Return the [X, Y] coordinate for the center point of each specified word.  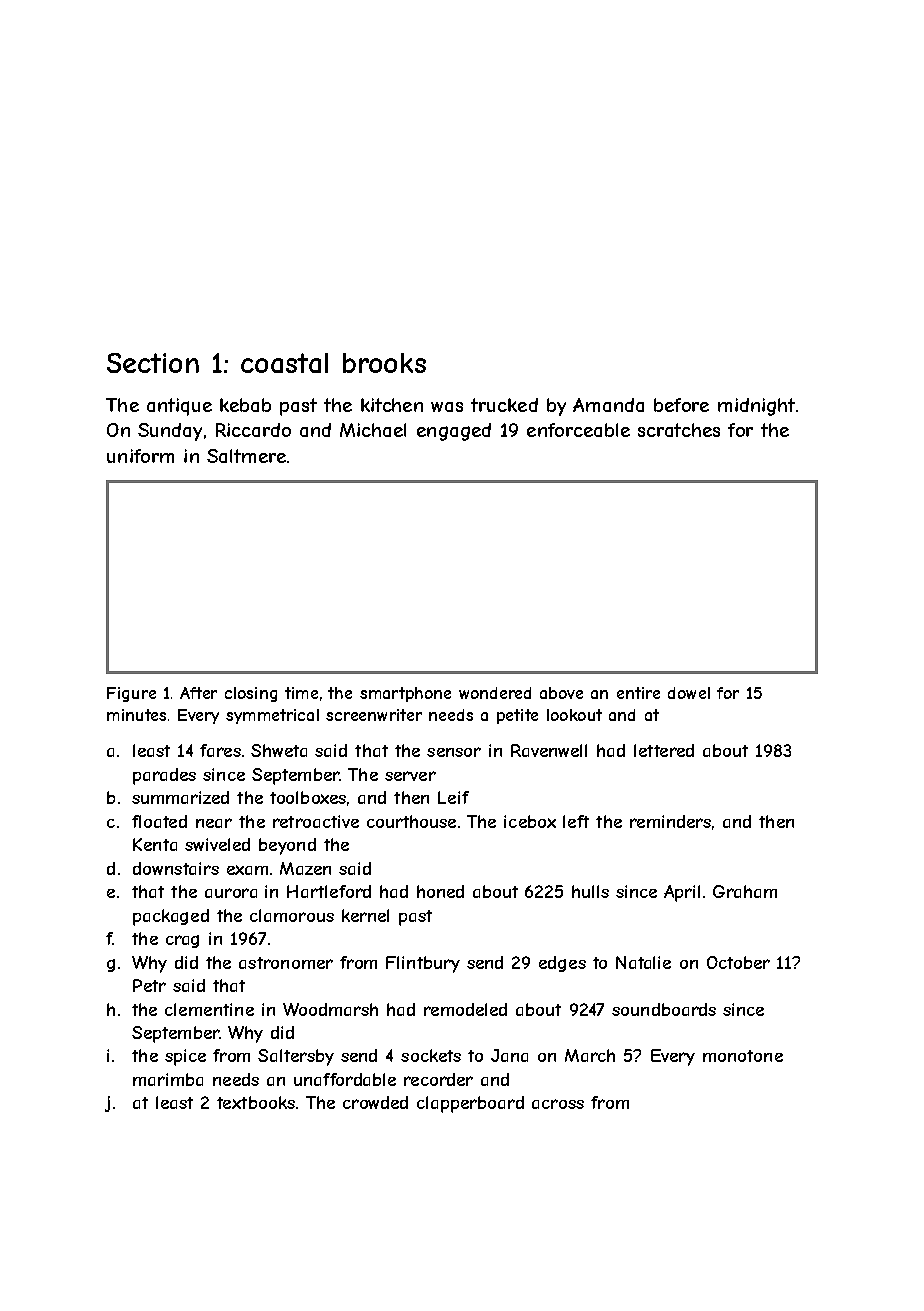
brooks [384, 363]
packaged [171, 917]
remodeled [465, 1009]
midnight [756, 407]
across [558, 1104]
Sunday [170, 432]
